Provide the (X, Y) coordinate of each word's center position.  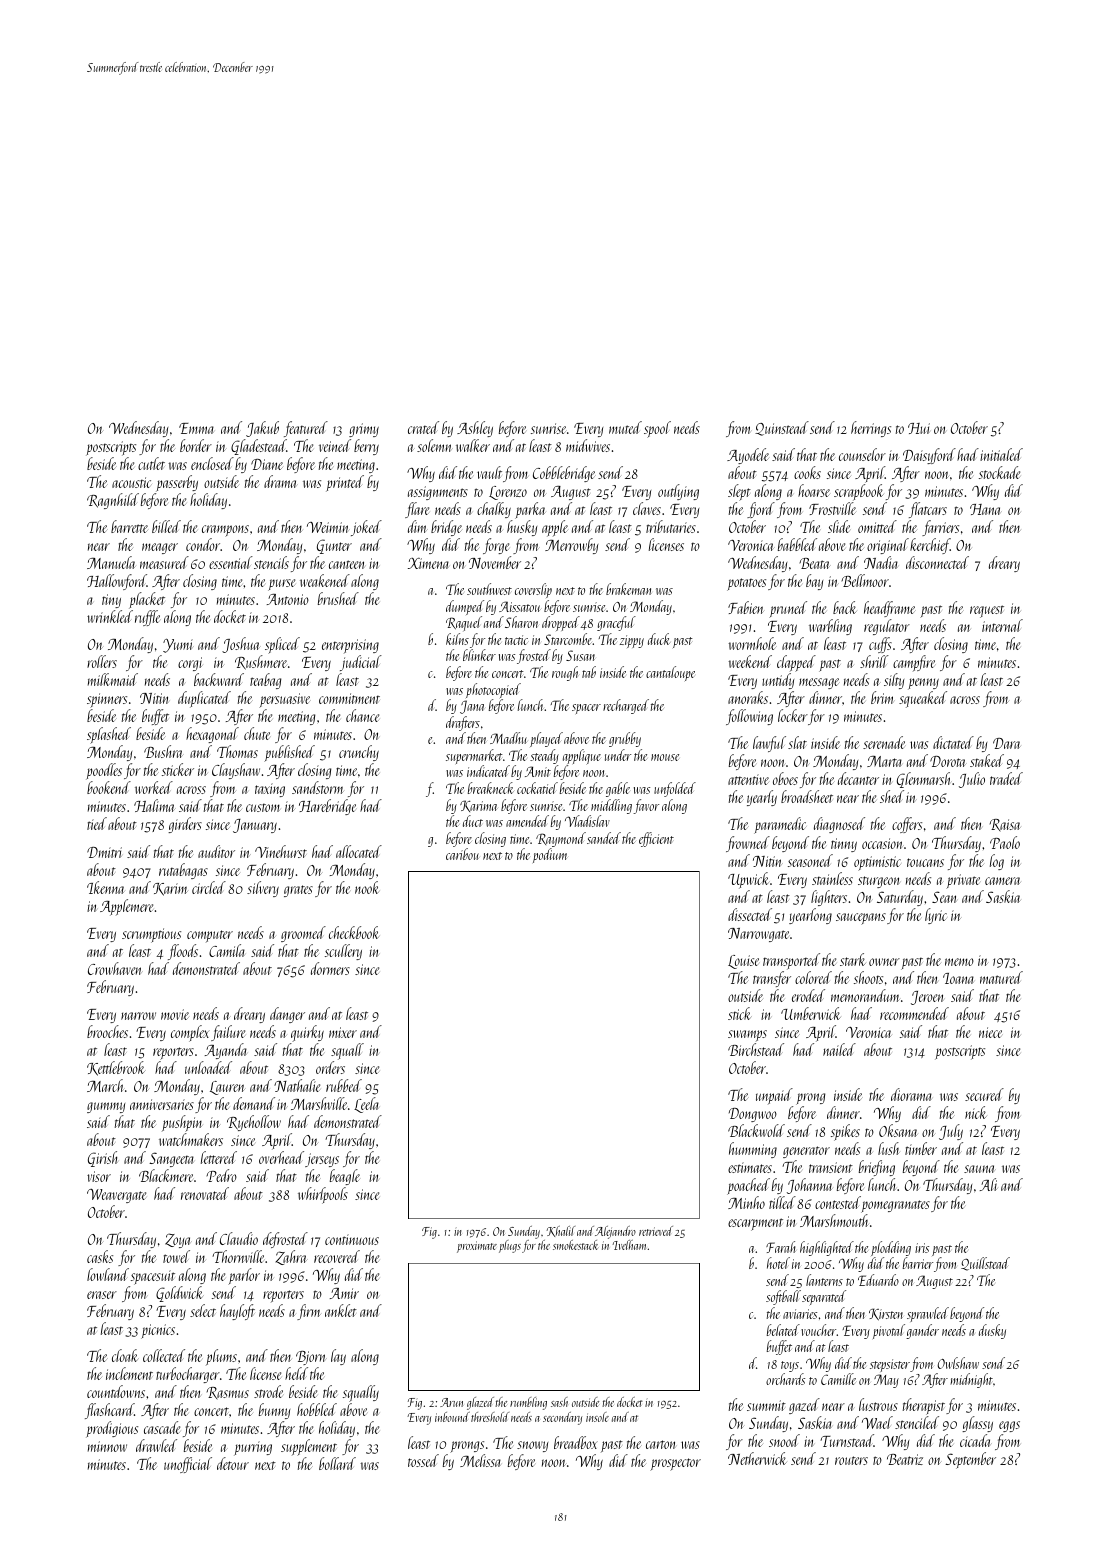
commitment (349, 698)
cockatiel (537, 788)
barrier (918, 1263)
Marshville (319, 1103)
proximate (477, 1247)
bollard (337, 1463)
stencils (271, 562)
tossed (423, 1460)
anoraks (748, 697)
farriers (940, 528)
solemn (435, 445)
